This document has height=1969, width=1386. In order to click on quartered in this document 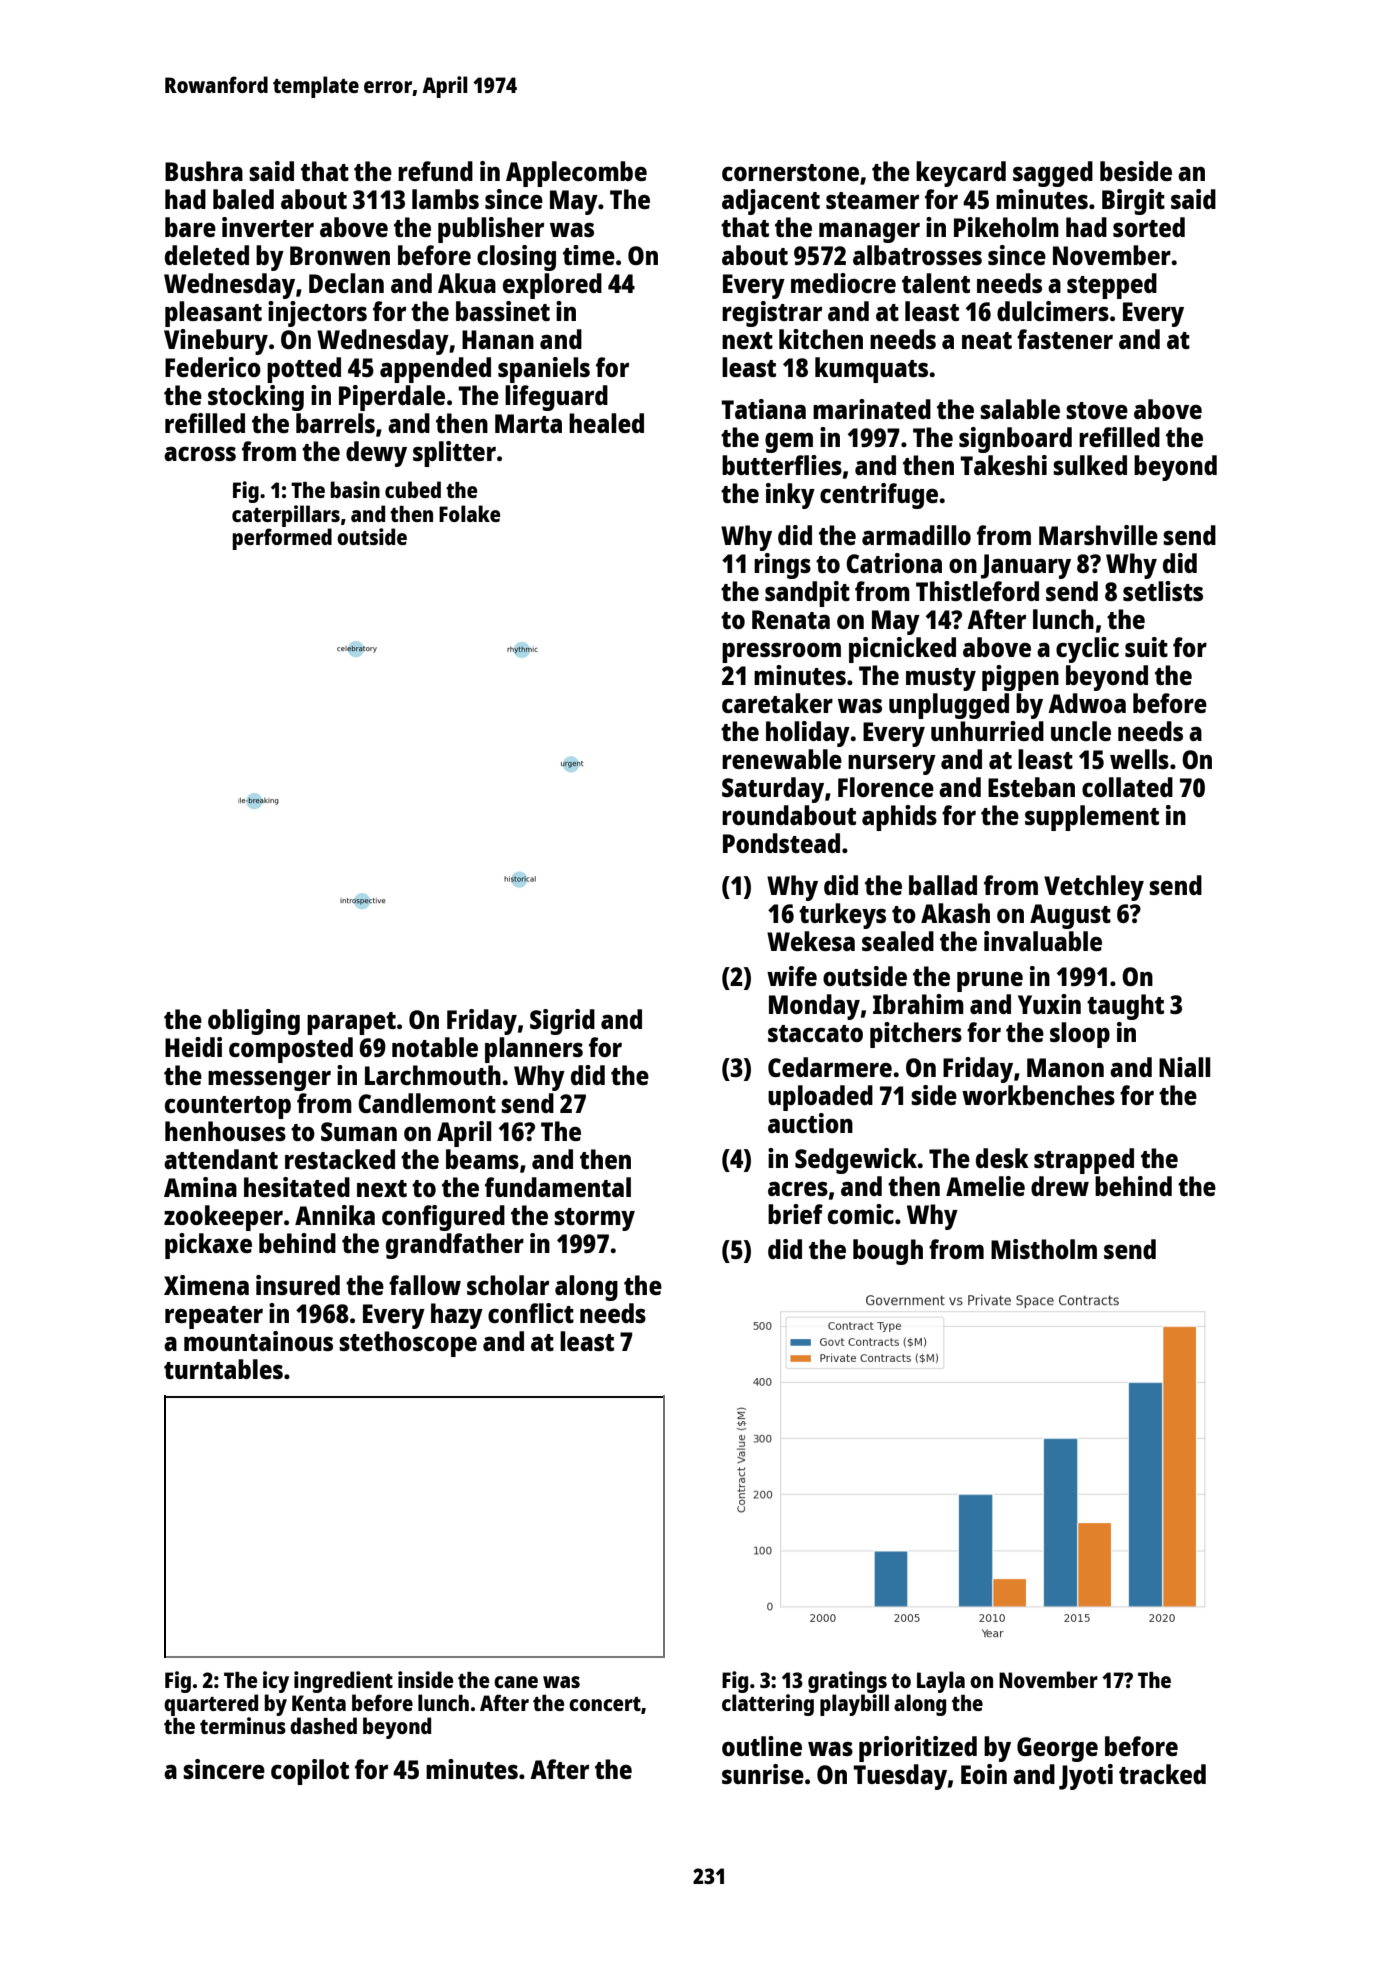, I will do `click(211, 1705)`.
